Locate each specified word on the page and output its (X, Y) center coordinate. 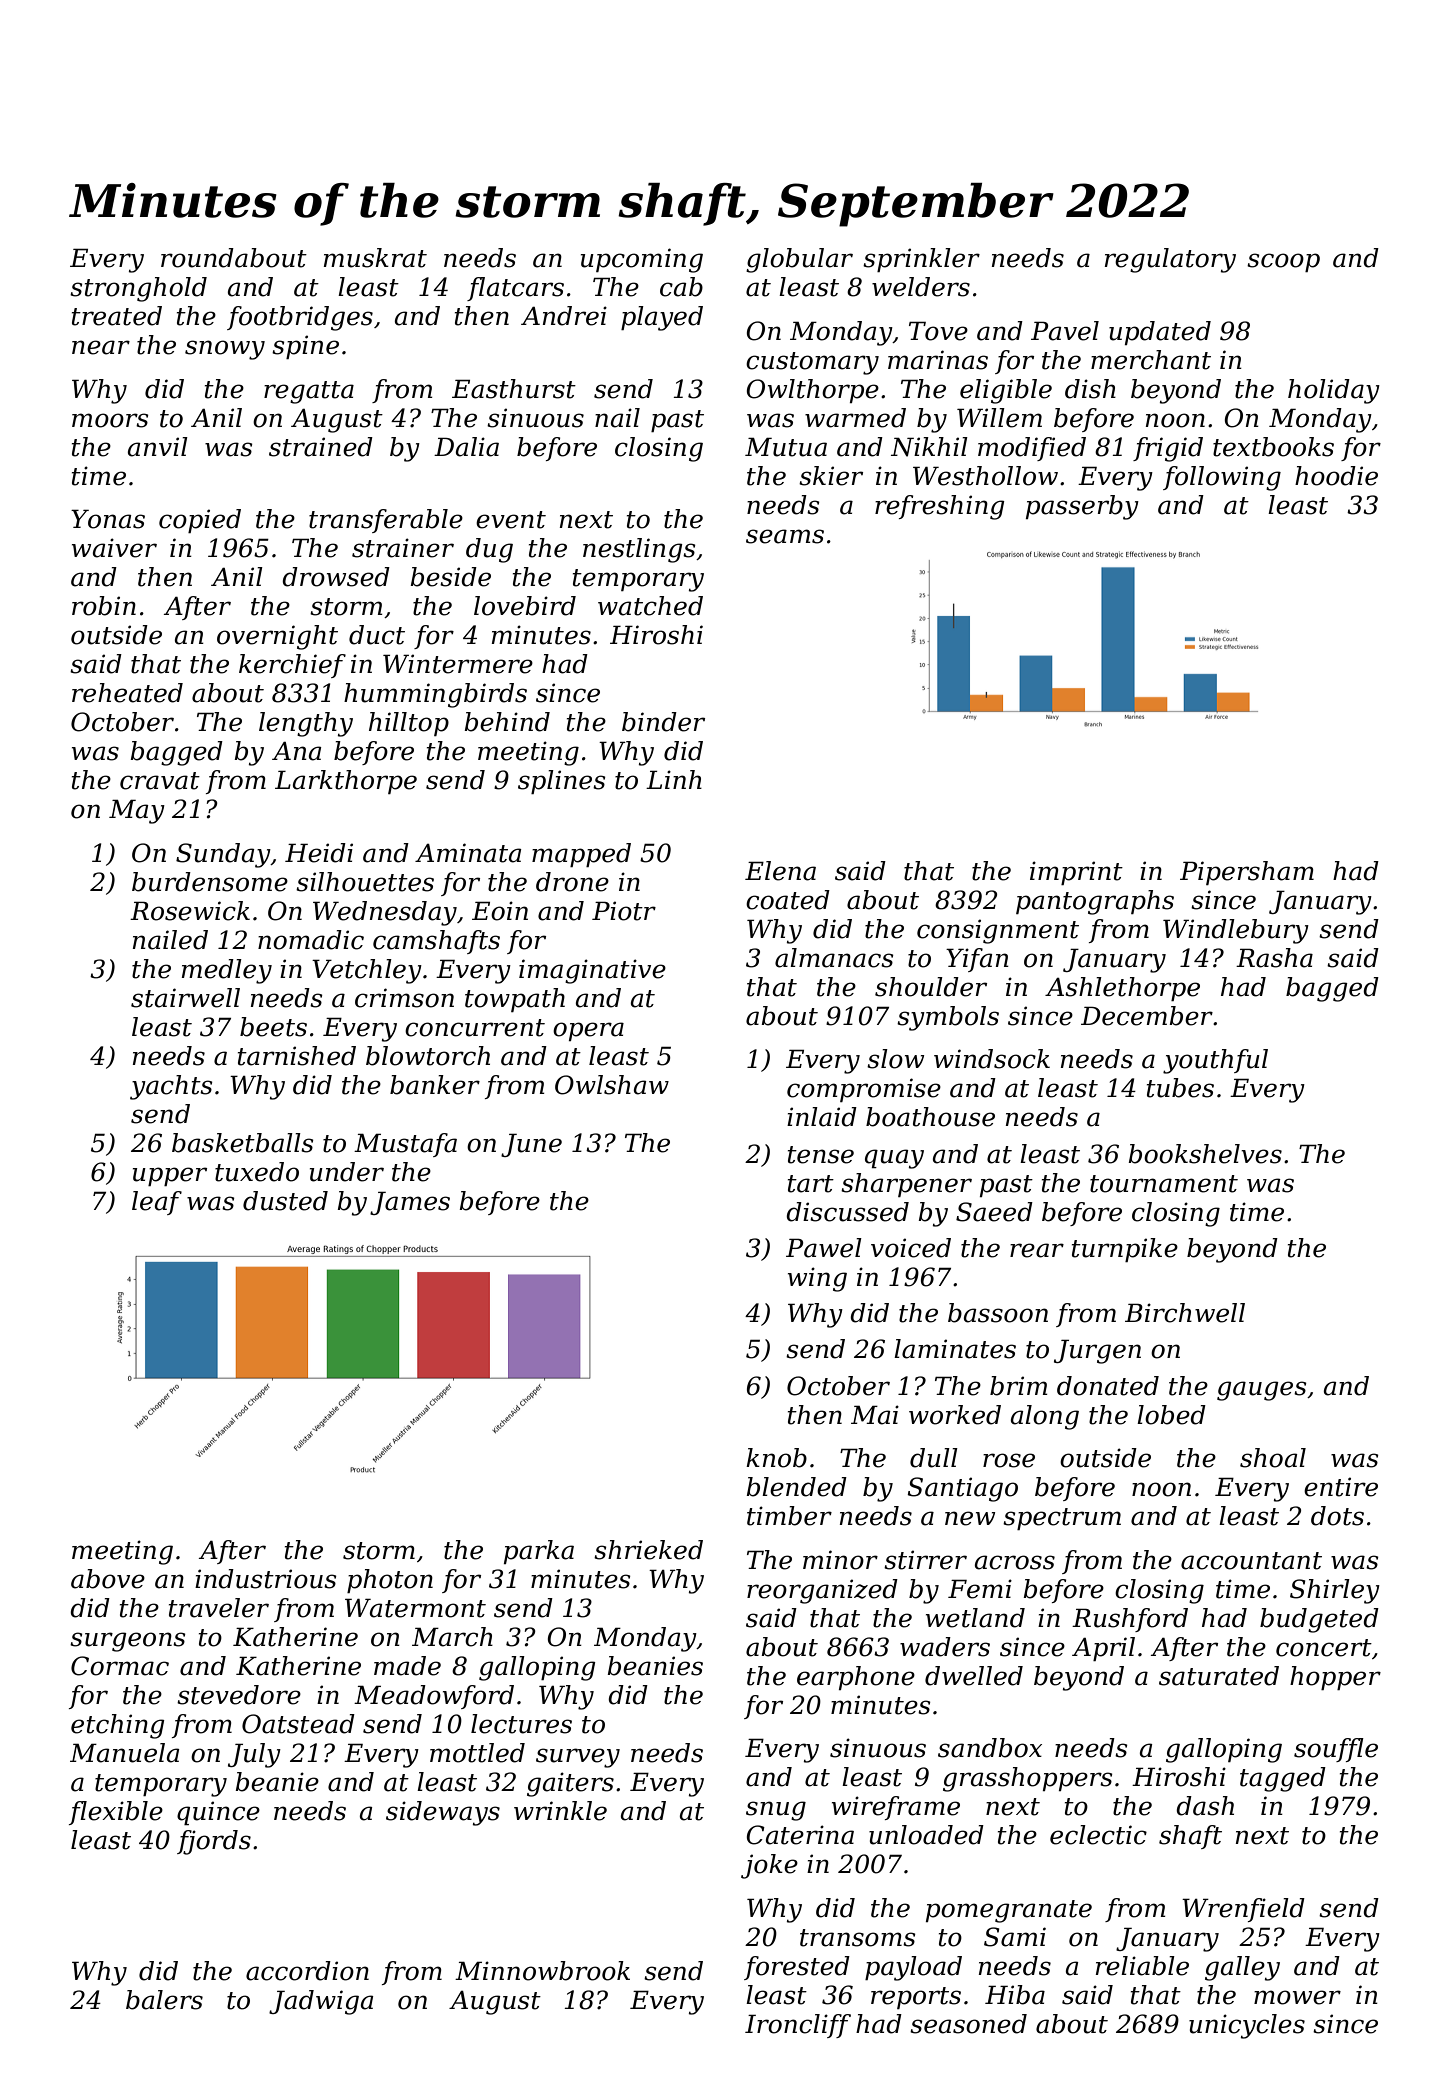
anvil (158, 447)
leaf (157, 1203)
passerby (1082, 507)
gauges (1262, 1391)
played (662, 318)
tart (811, 1184)
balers (164, 2000)
